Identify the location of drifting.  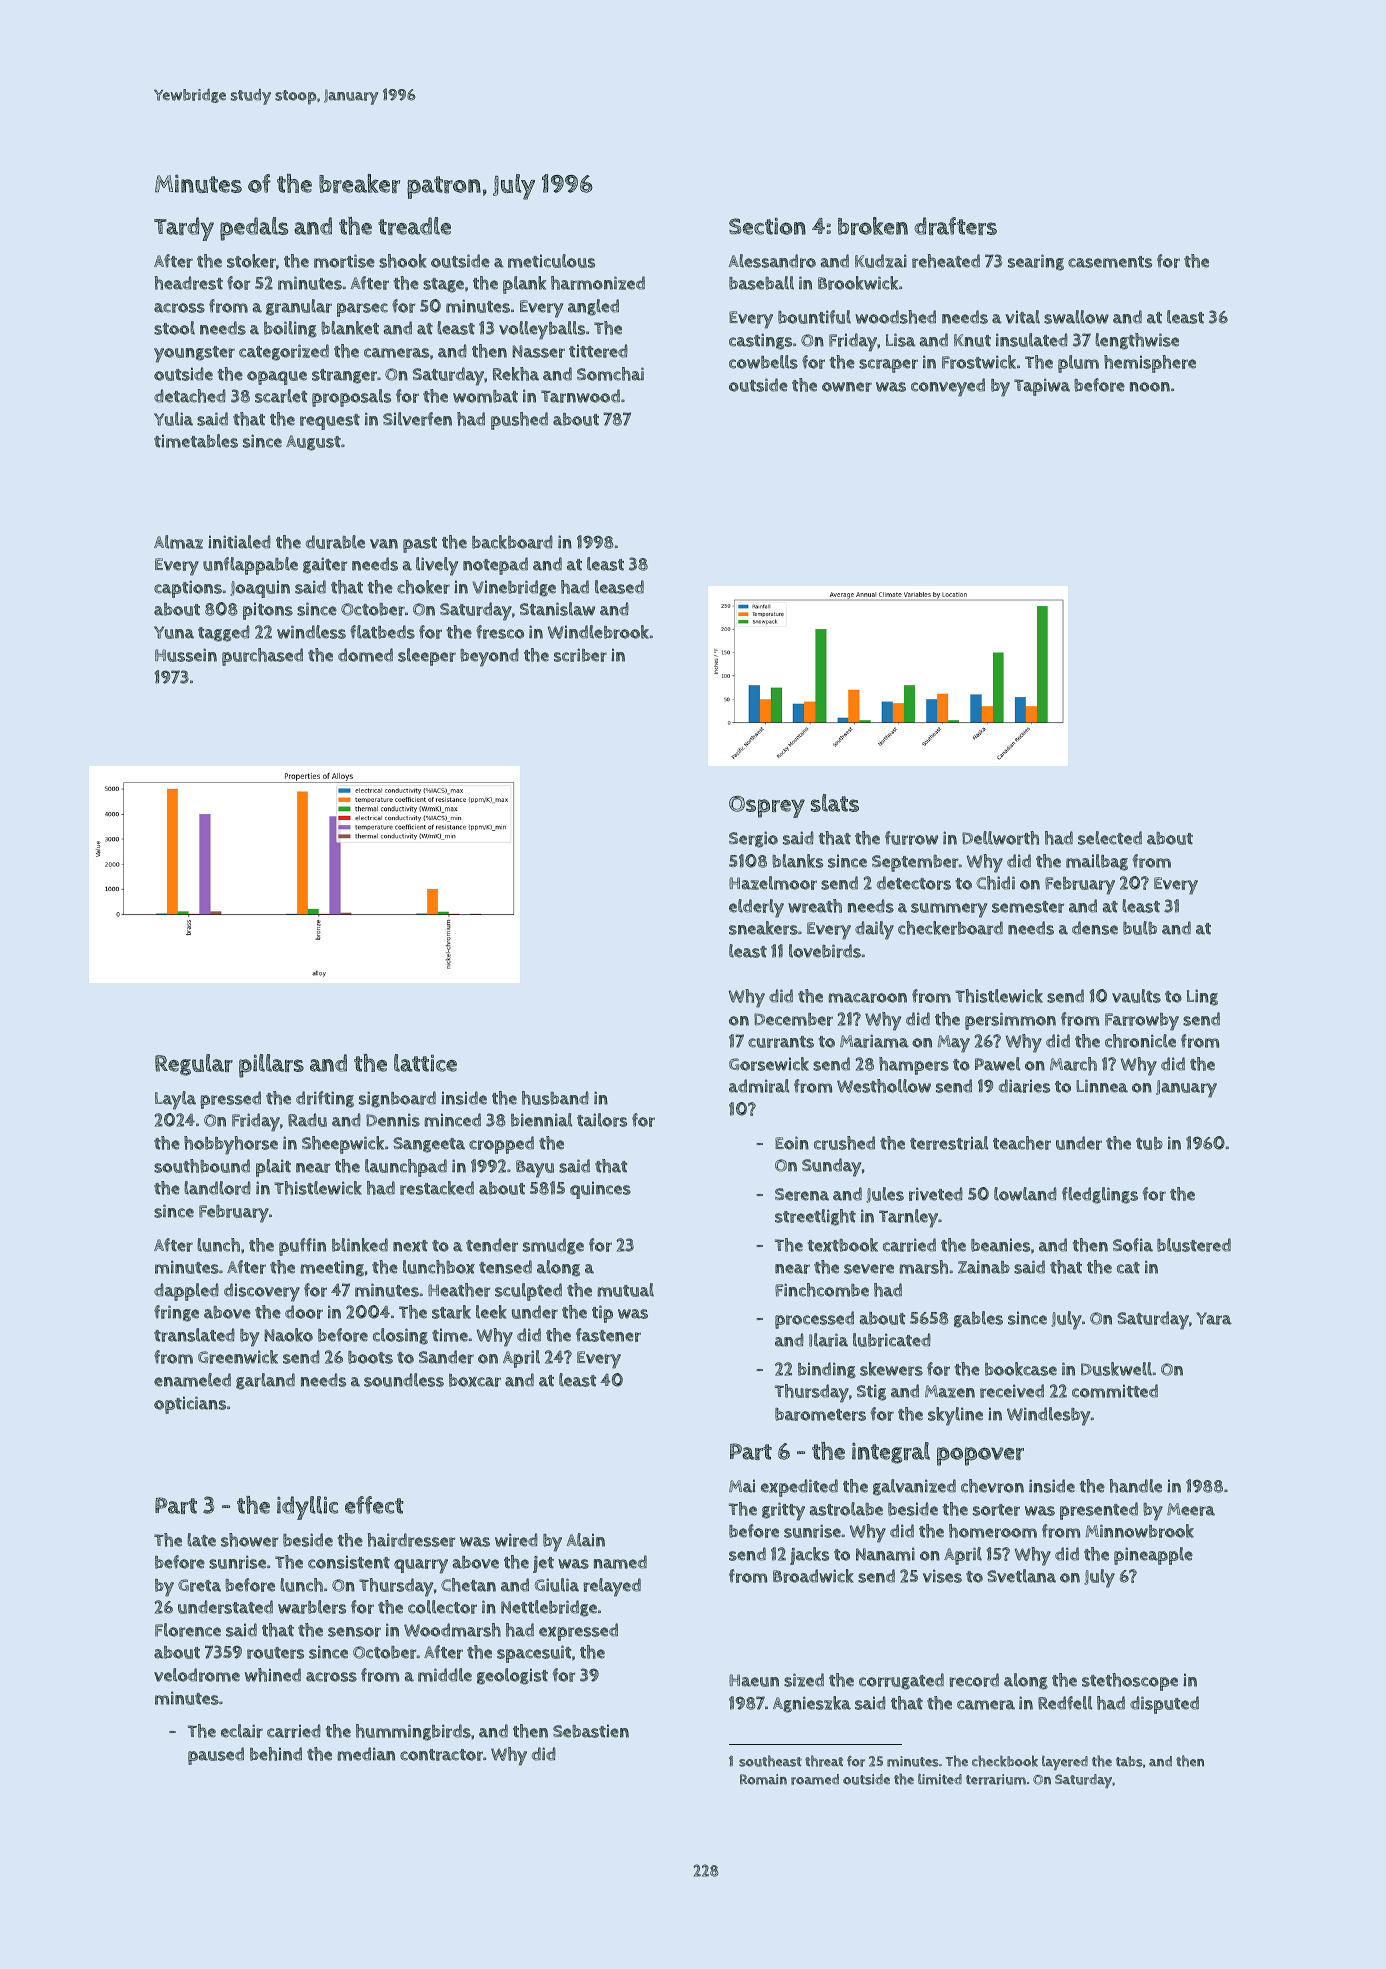
(325, 1099).
